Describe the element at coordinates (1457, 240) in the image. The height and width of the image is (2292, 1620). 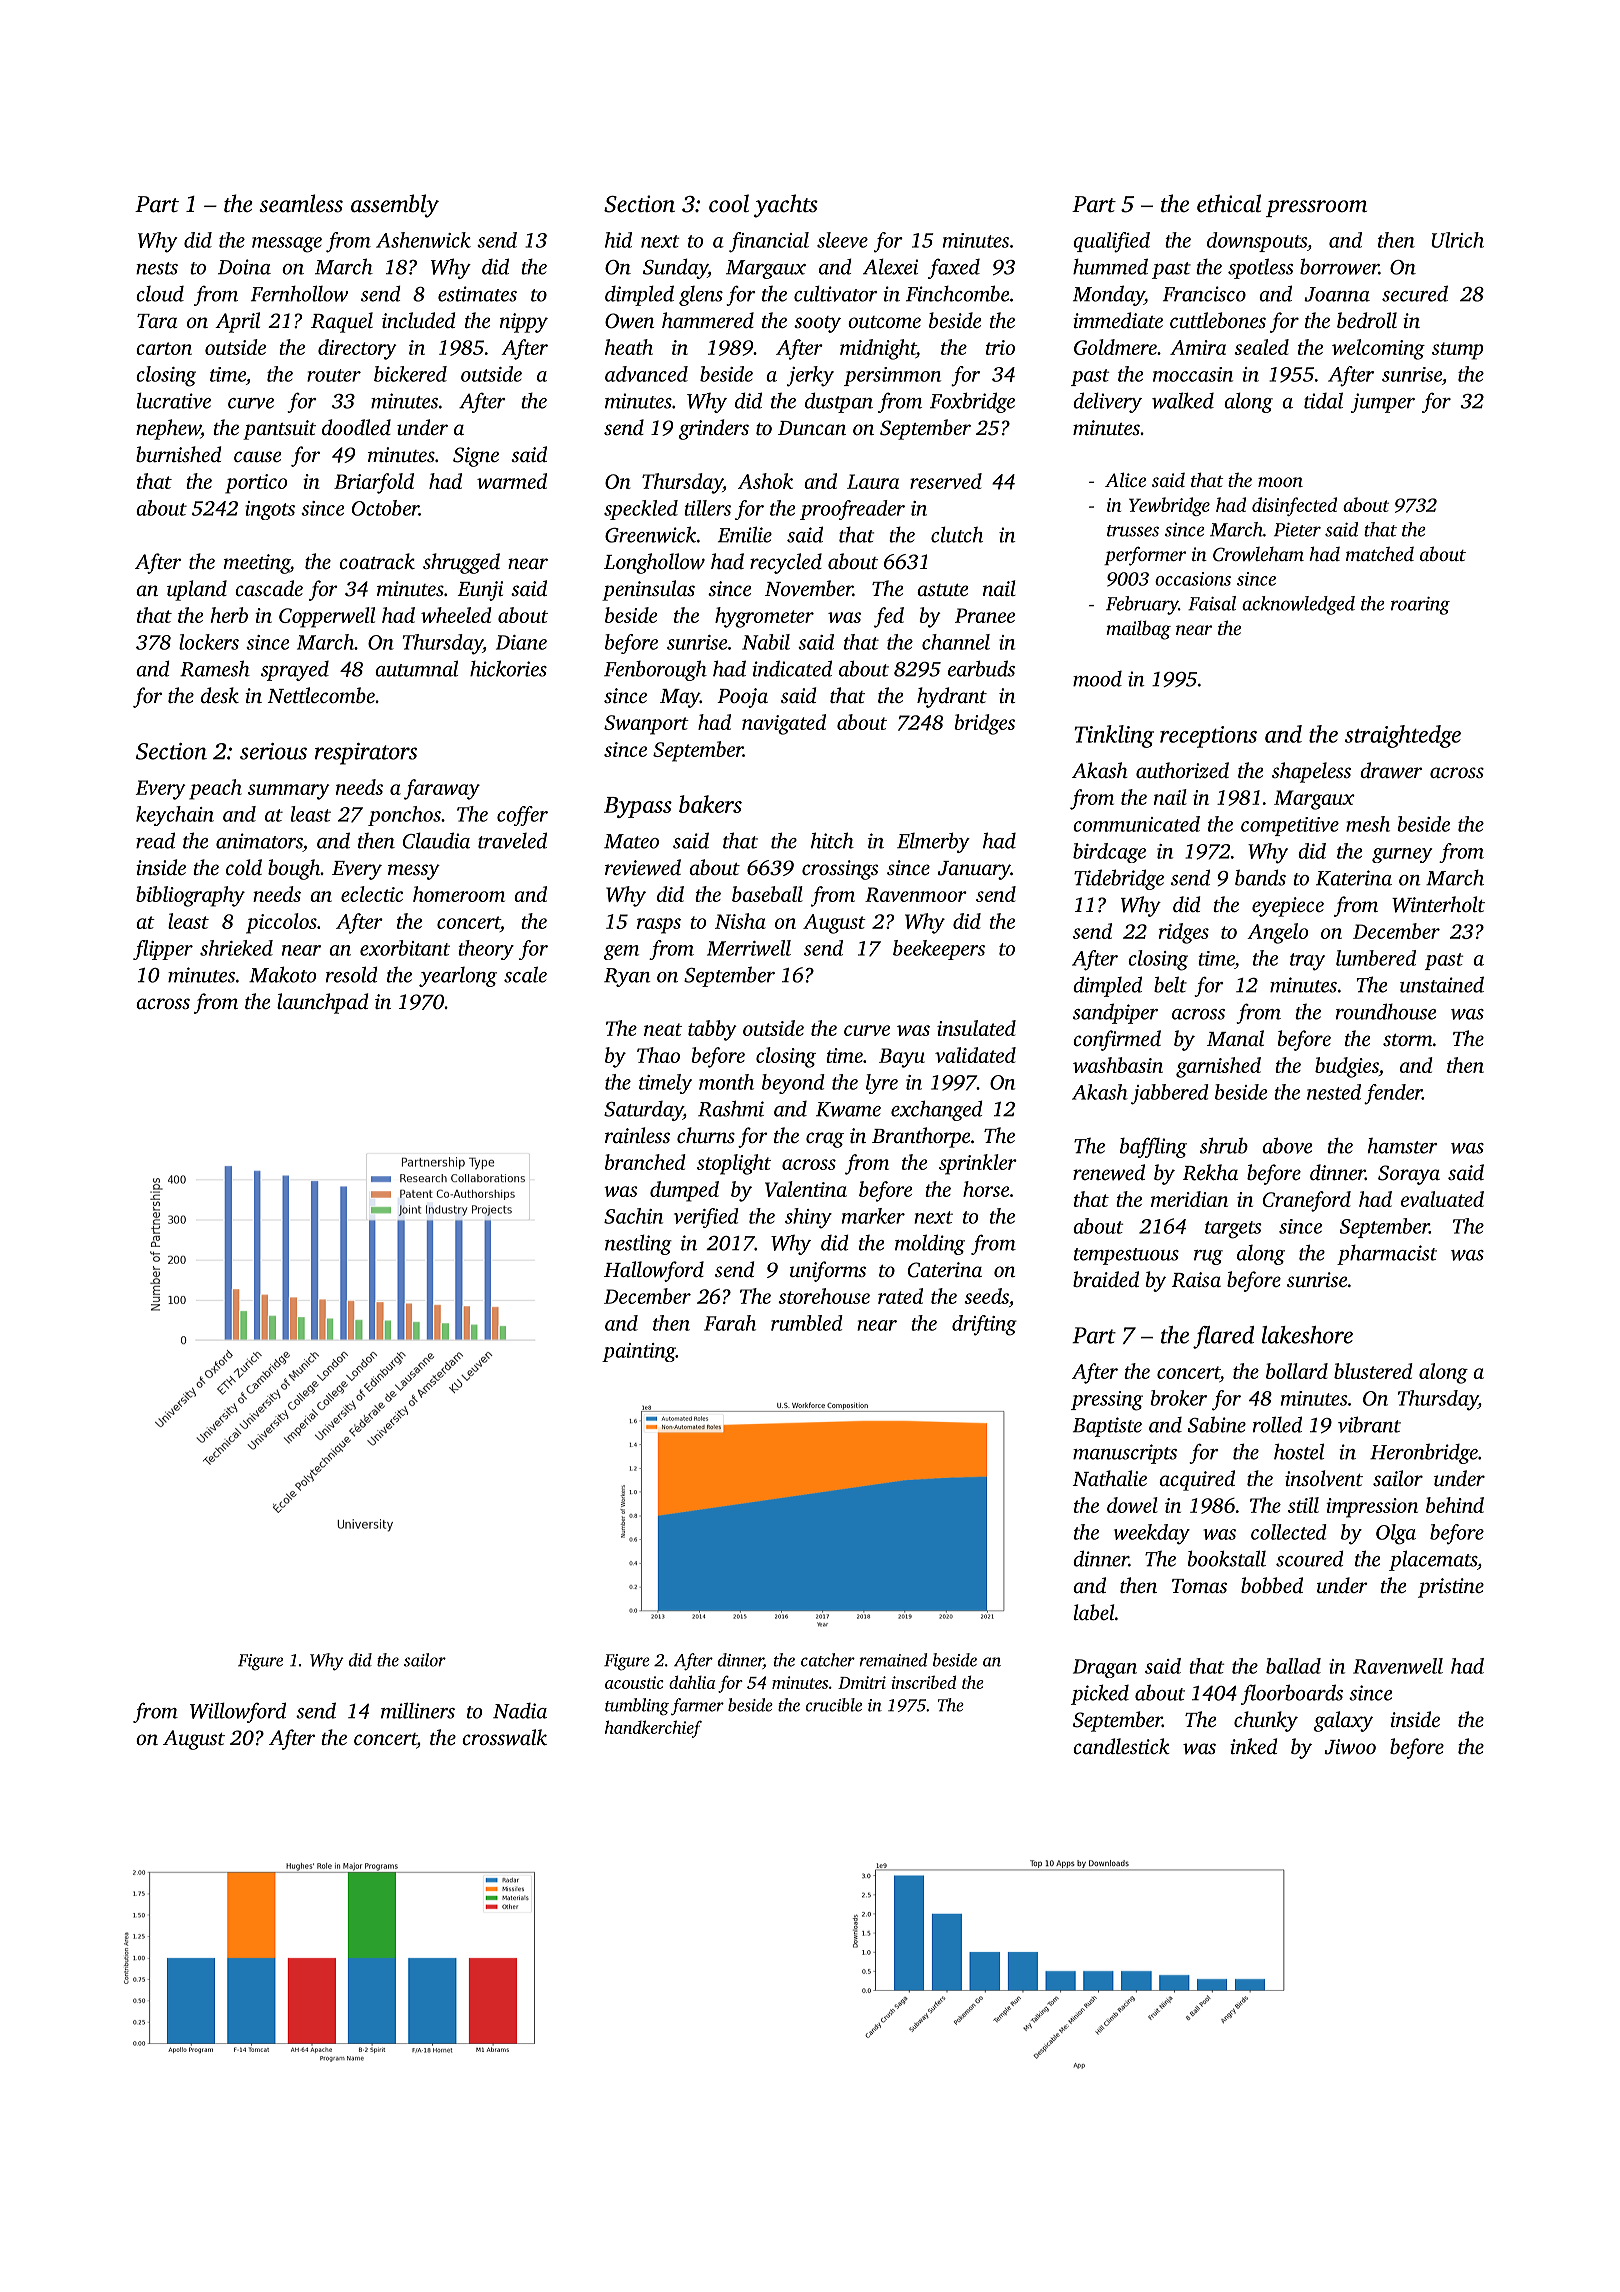
I see `Ulrich` at that location.
